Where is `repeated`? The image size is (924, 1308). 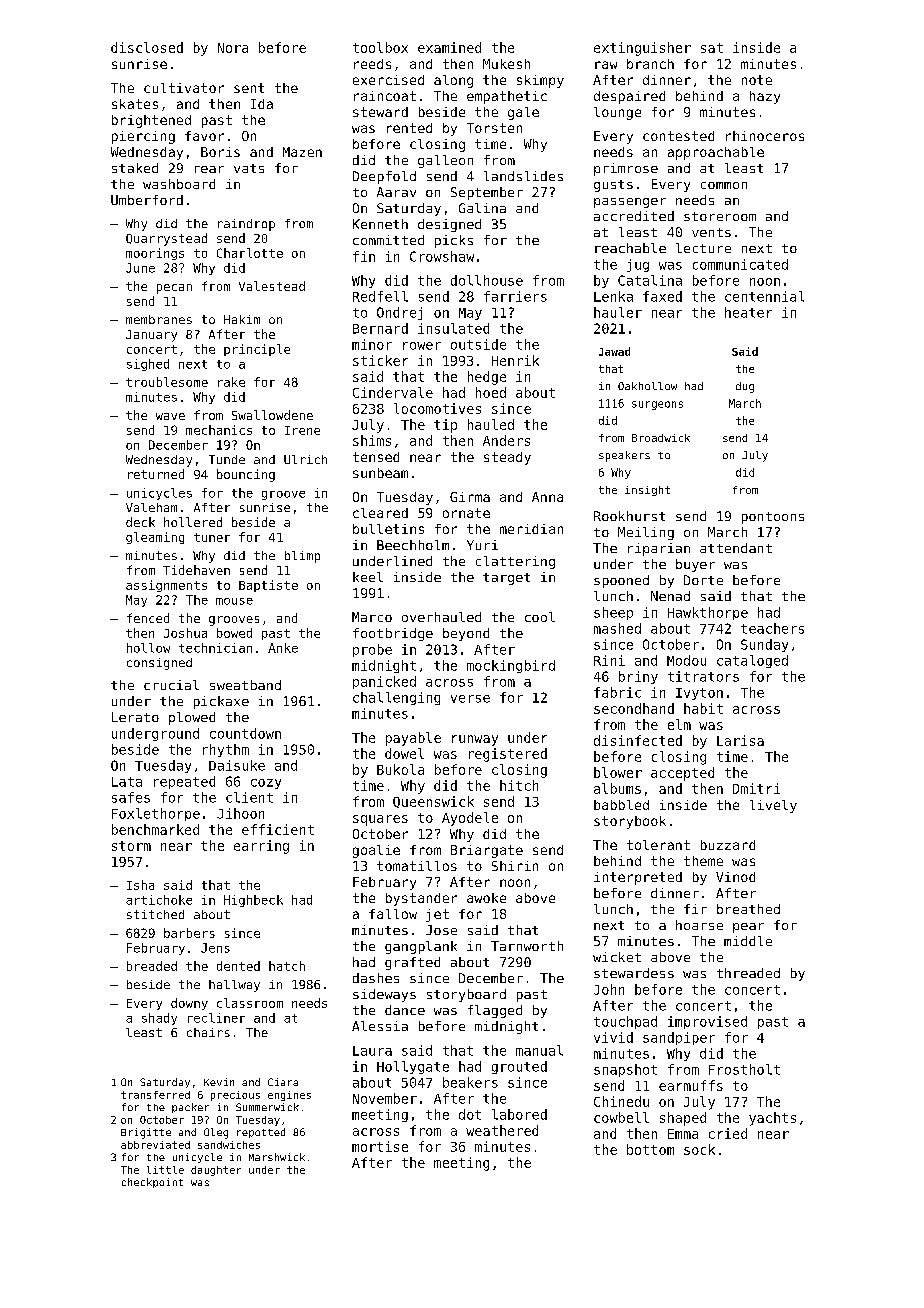
repeated is located at coordinates (184, 782).
